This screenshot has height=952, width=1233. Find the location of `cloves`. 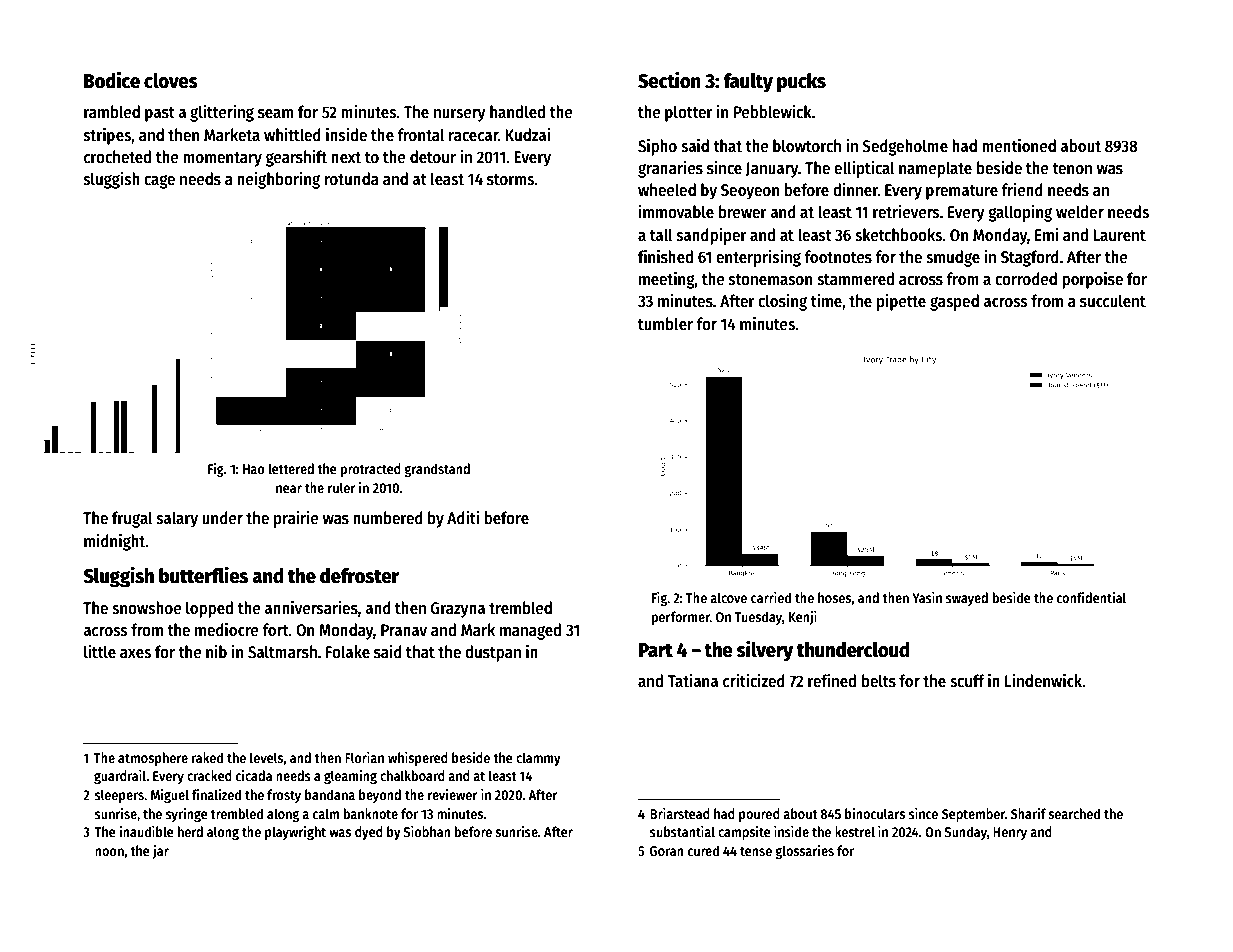

cloves is located at coordinates (171, 81).
